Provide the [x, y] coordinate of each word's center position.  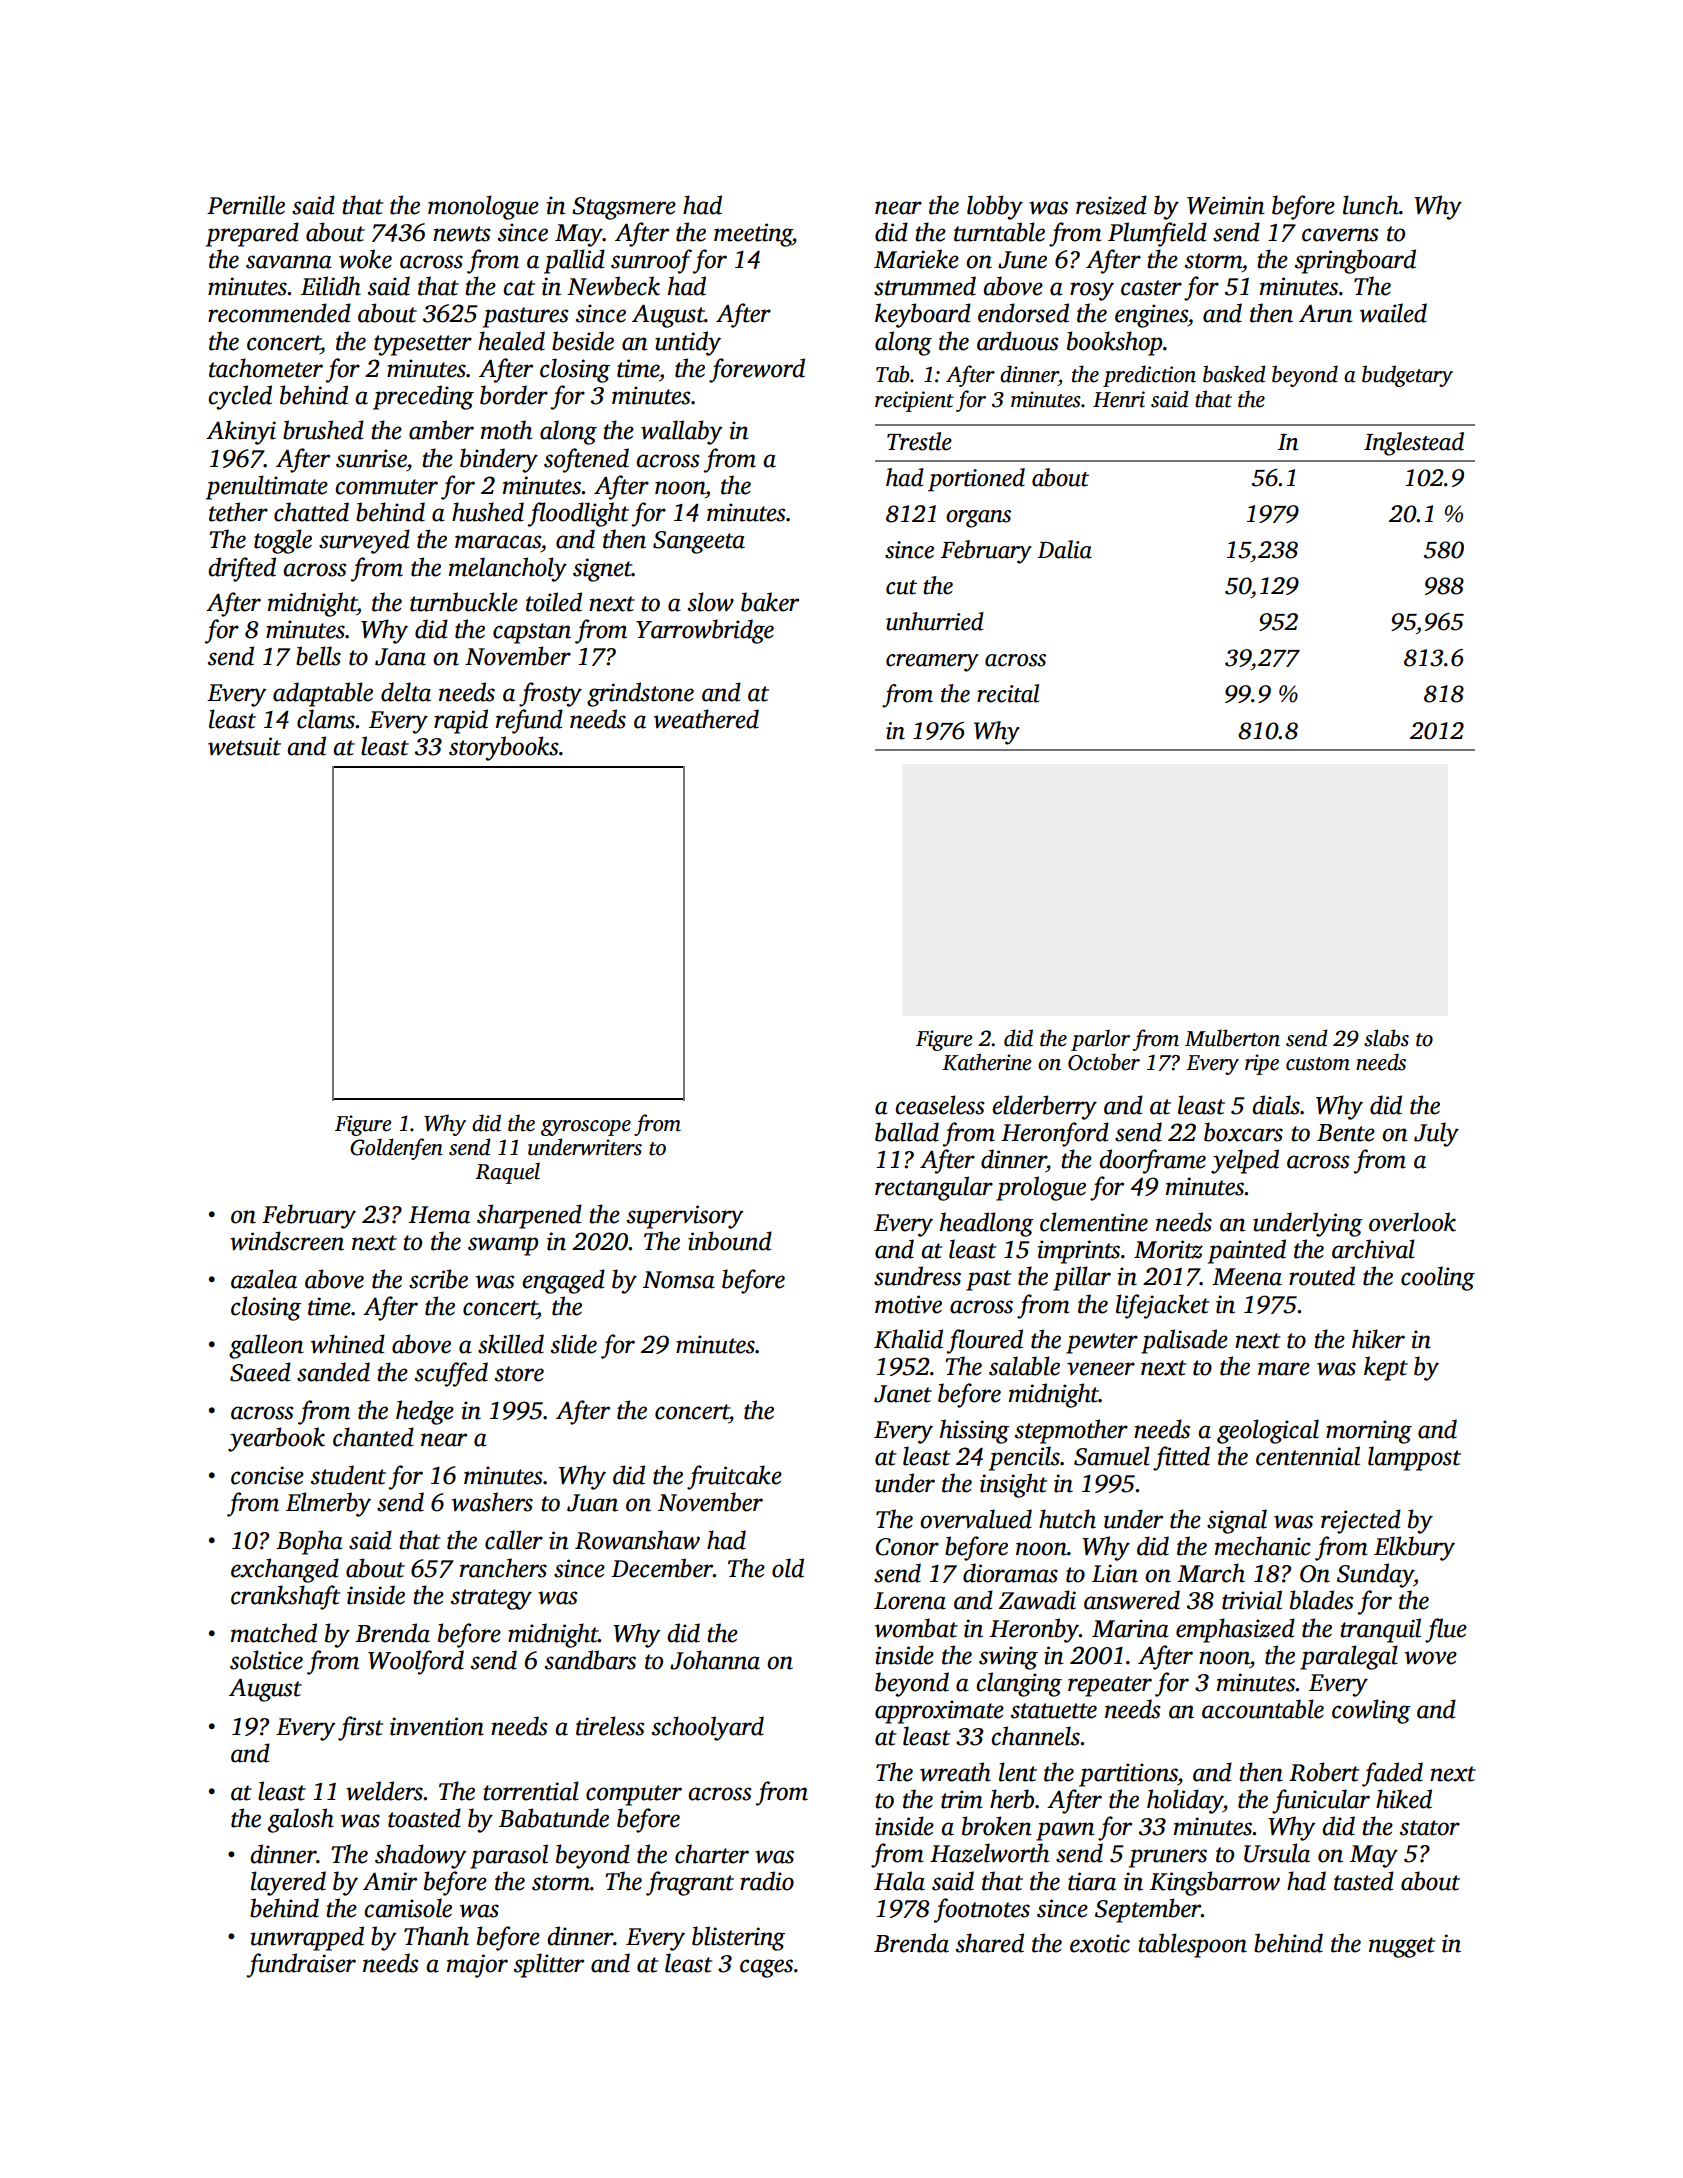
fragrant [690, 1883]
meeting [753, 235]
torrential [531, 1791]
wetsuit [244, 746]
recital [1008, 693]
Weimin [1226, 205]
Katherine [986, 1062]
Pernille [246, 205]
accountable [1263, 1709]
